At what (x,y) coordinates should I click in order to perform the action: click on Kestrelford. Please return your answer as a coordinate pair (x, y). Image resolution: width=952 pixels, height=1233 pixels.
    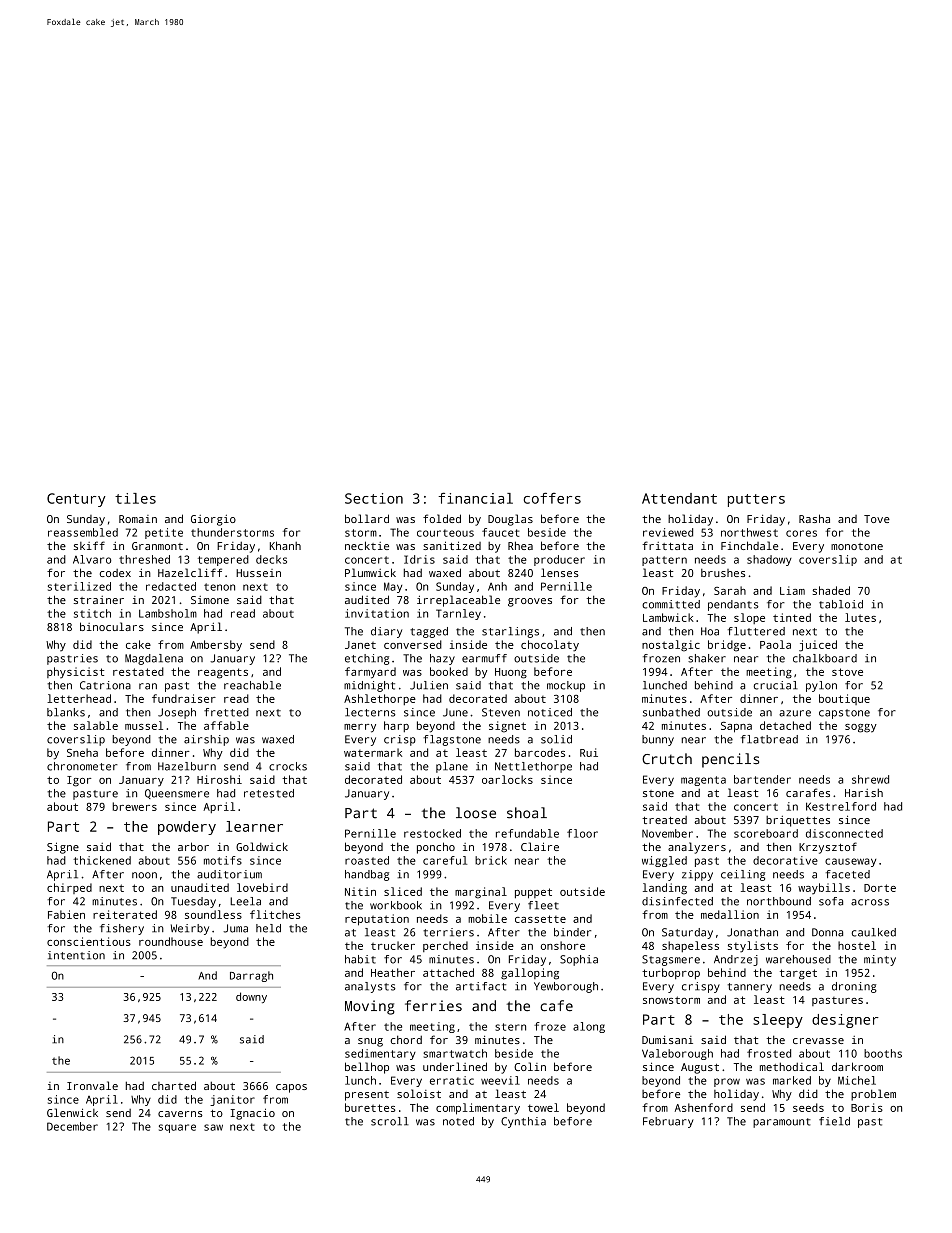
    Looking at the image, I should click on (841, 806).
